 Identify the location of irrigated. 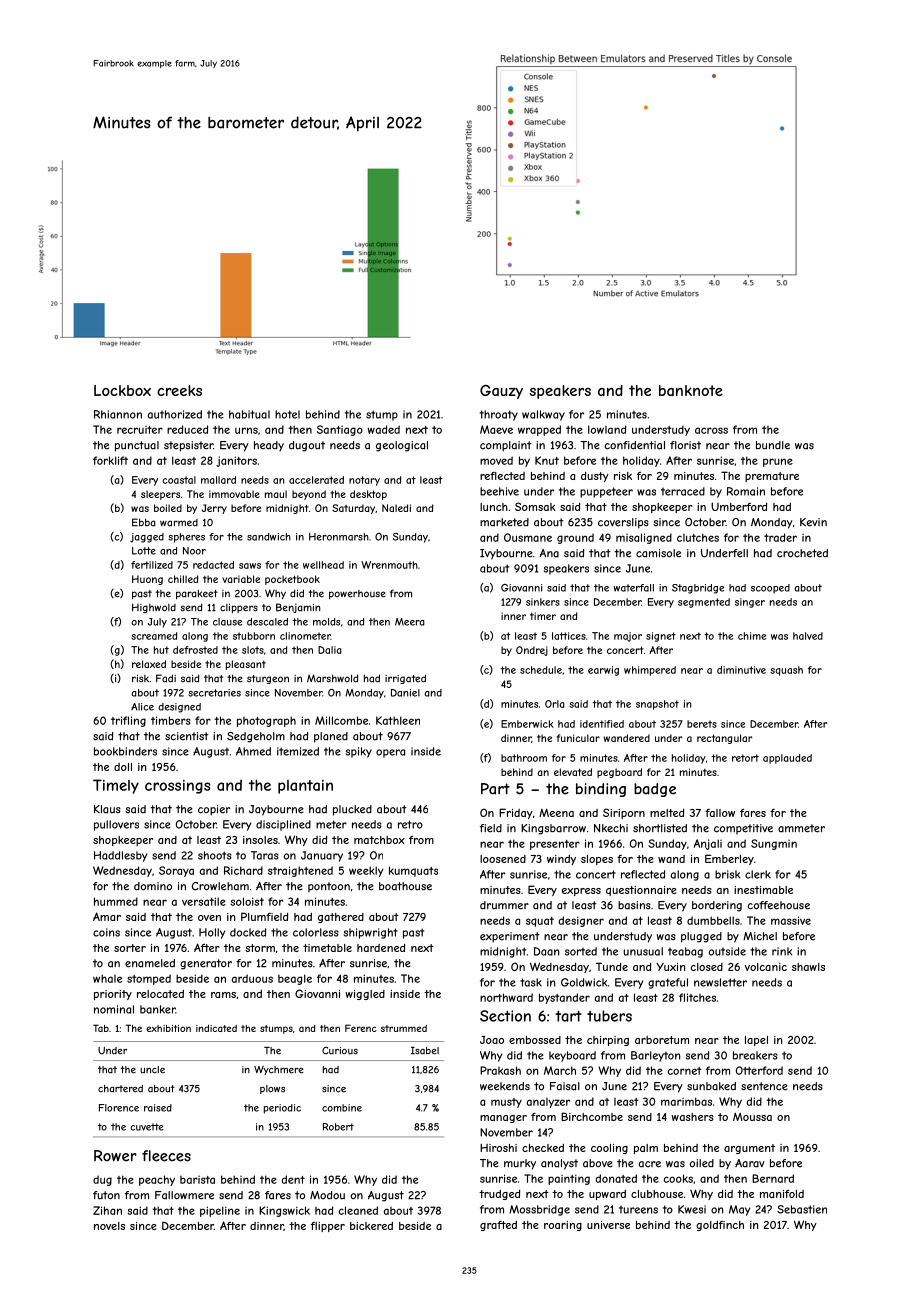
(405, 679).
